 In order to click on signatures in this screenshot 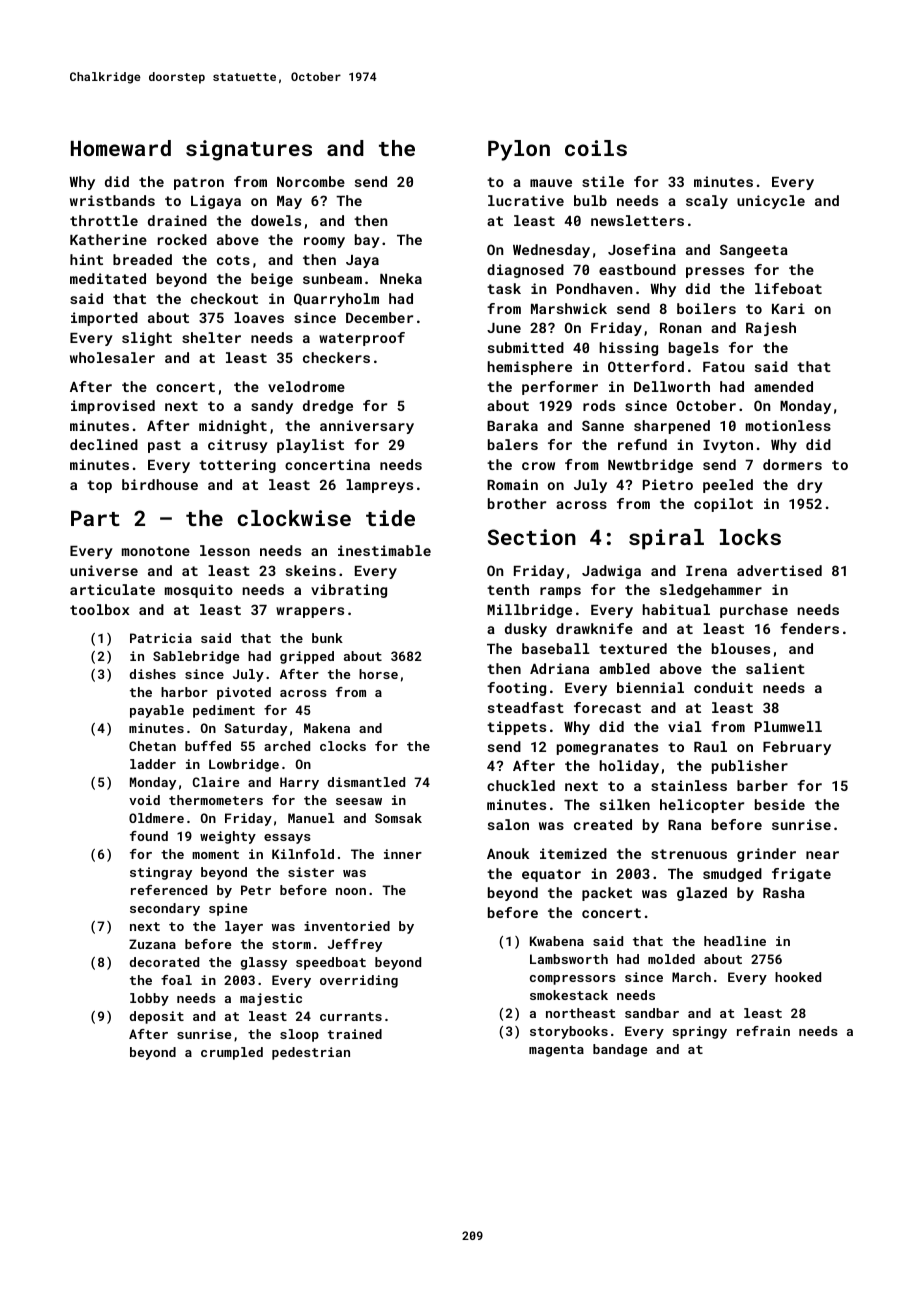, I will do `click(249, 150)`.
